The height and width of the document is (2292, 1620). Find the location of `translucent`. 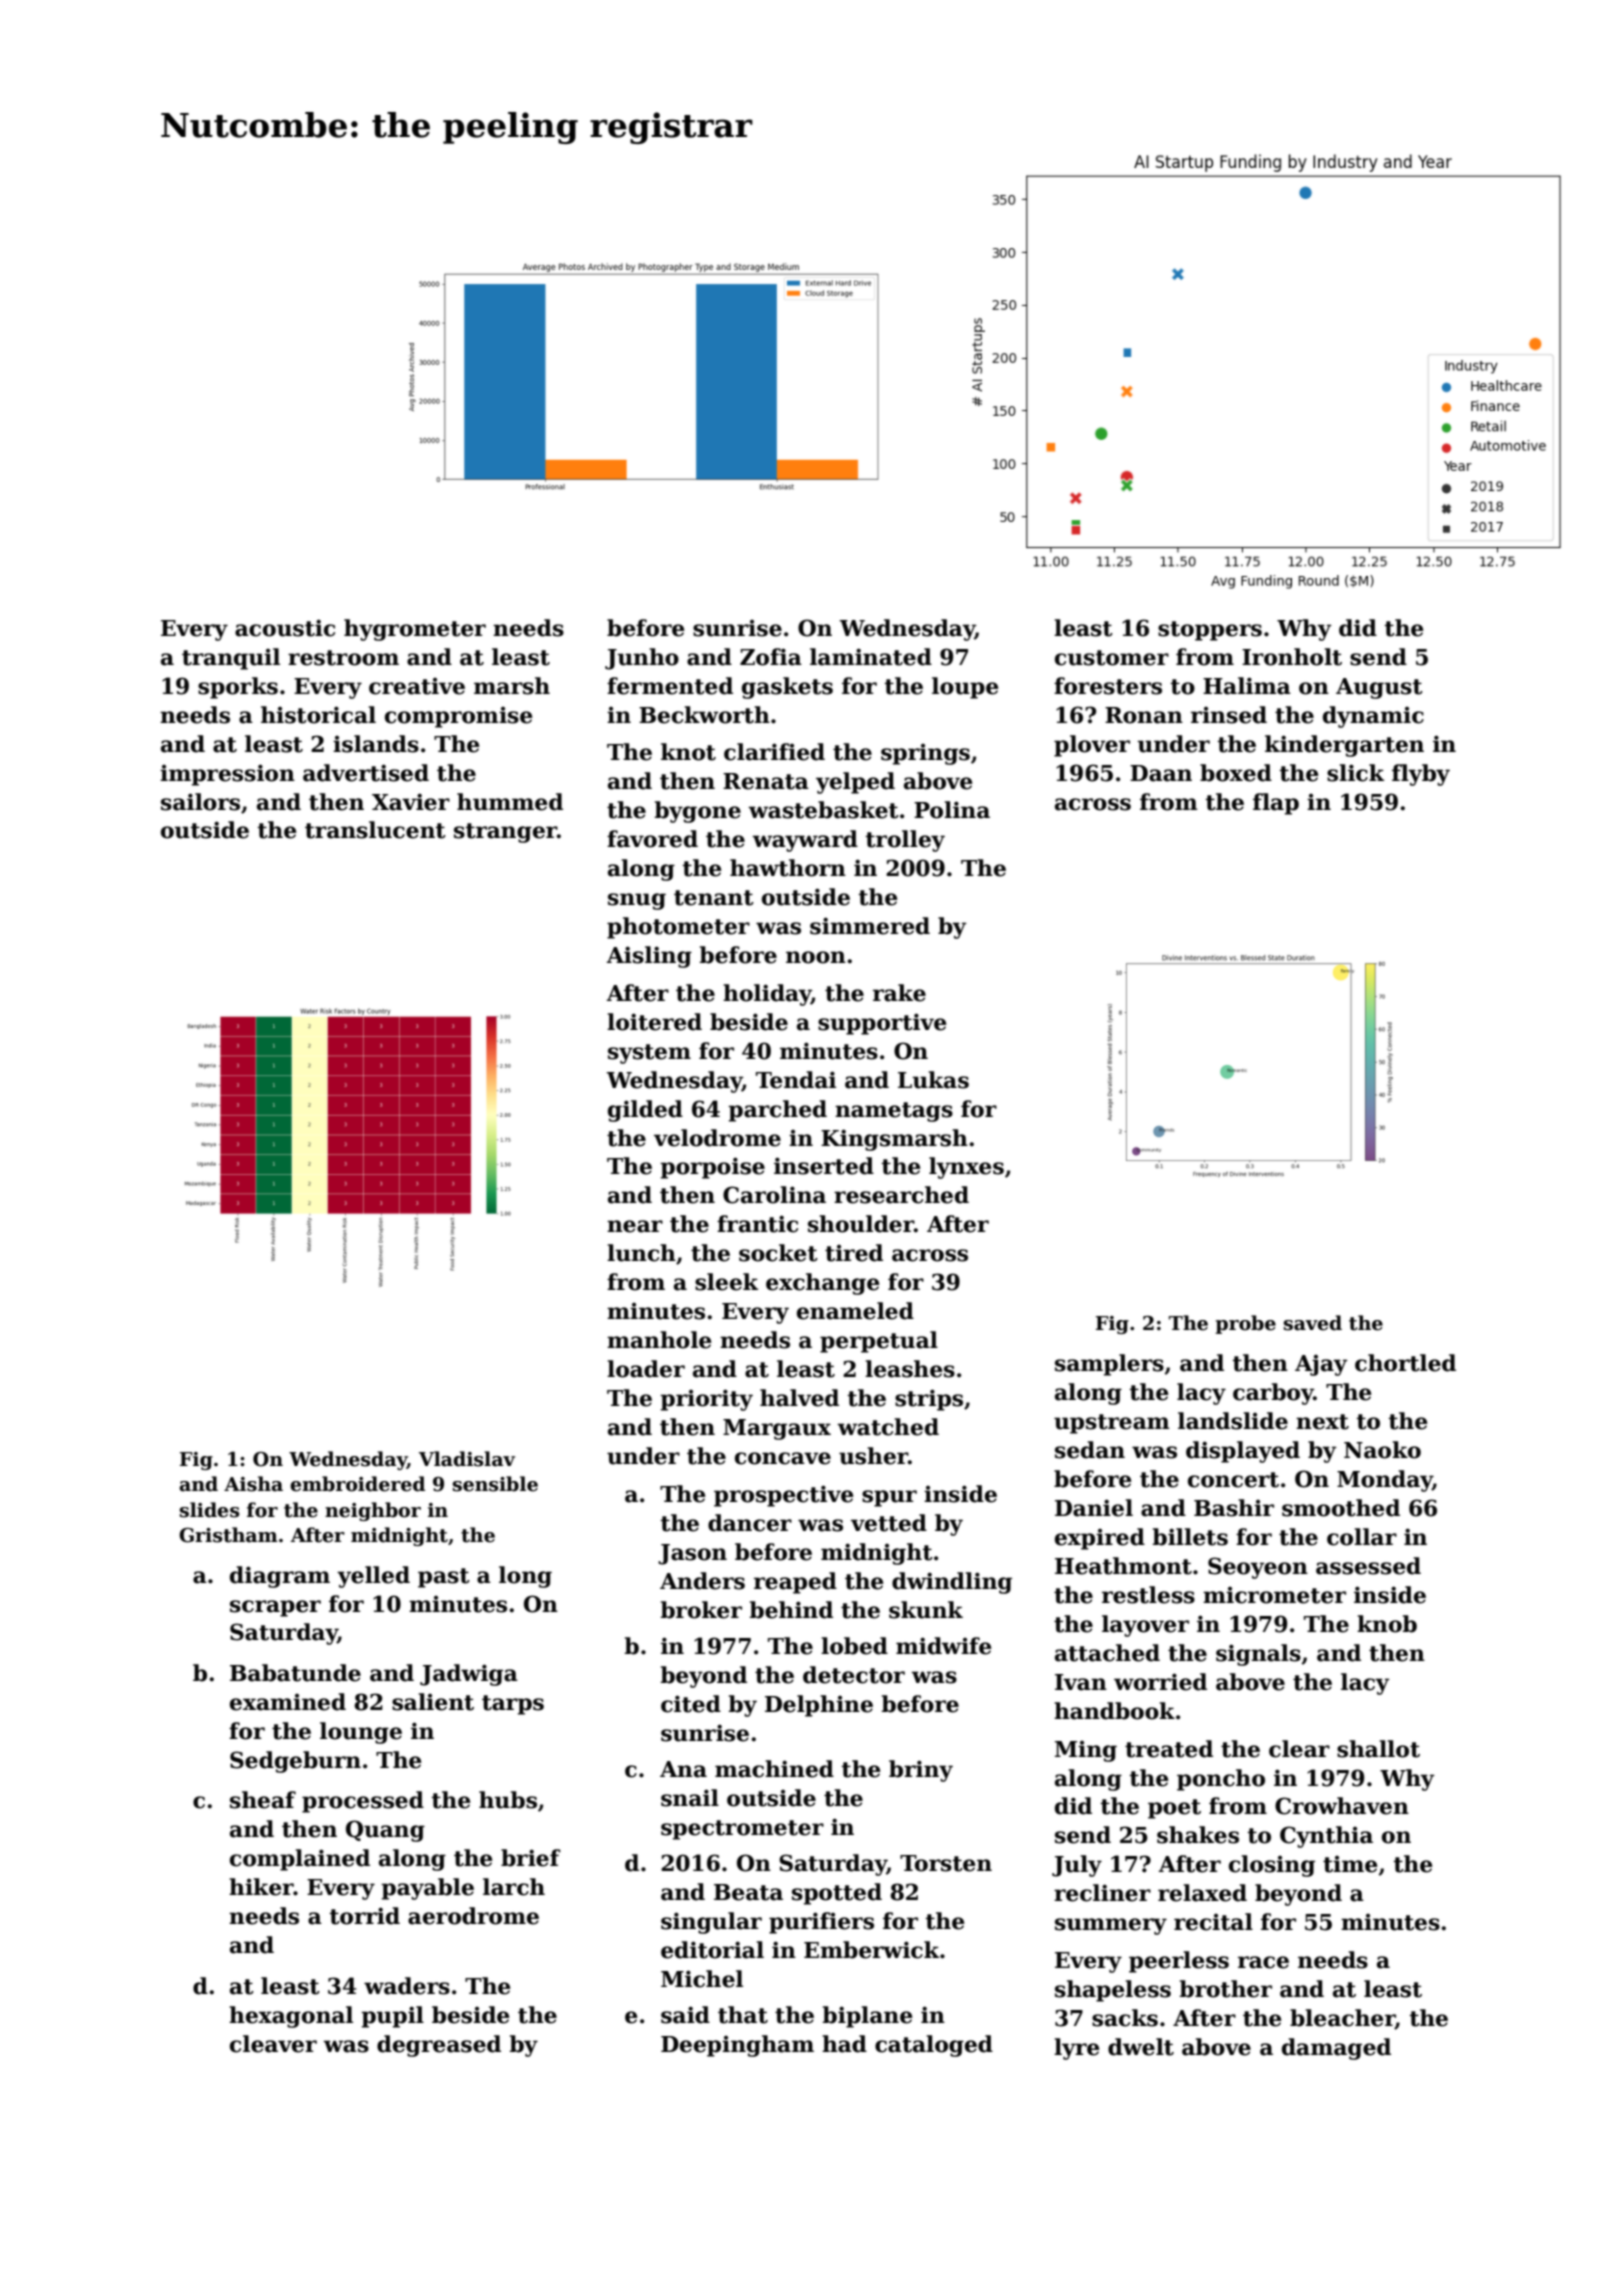

translucent is located at coordinates (375, 830).
